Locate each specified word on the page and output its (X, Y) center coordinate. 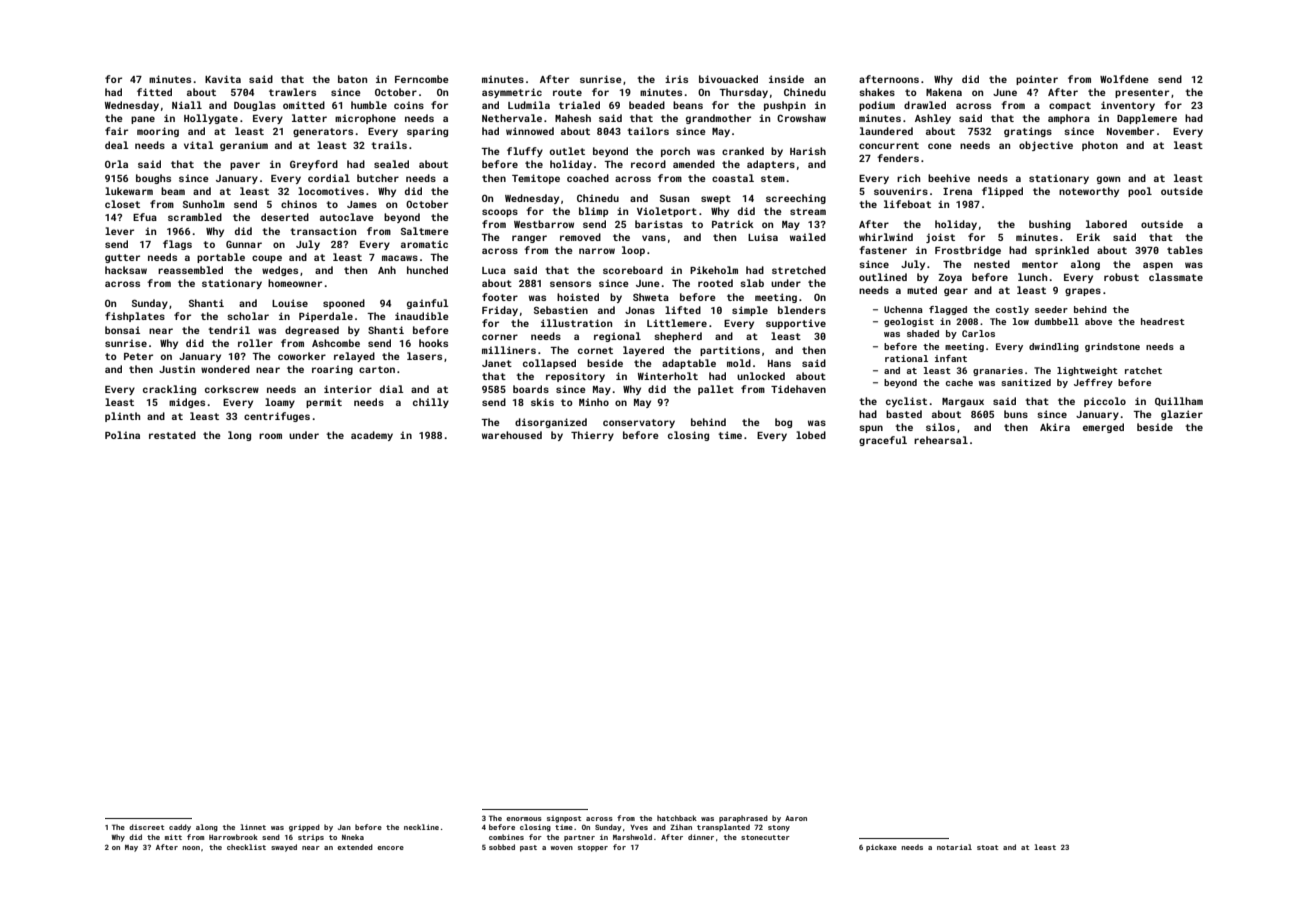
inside (786, 79)
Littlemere (677, 323)
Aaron (796, 818)
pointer (1037, 80)
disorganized (551, 423)
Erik (1088, 237)
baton (352, 79)
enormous (524, 819)
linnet (253, 827)
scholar (248, 316)
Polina (122, 435)
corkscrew (232, 389)
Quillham (1179, 401)
